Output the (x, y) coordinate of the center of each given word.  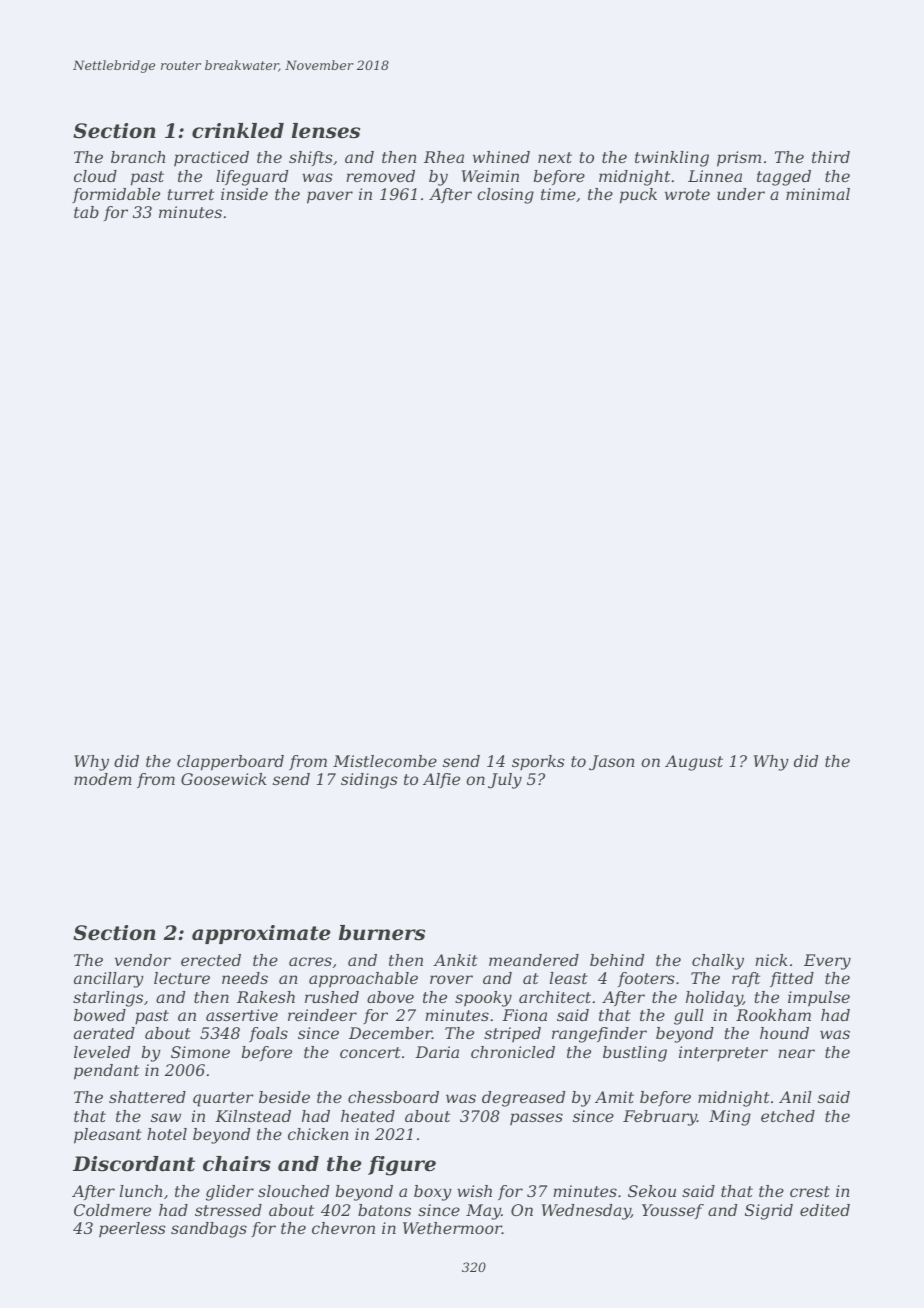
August (694, 763)
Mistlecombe (385, 761)
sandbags (209, 1230)
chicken (318, 1134)
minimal (818, 194)
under (741, 194)
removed (380, 176)
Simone (200, 1052)
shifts (311, 158)
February (660, 1118)
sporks (538, 763)
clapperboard (230, 763)
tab (86, 212)
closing (505, 196)
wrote (687, 194)
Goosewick (224, 779)
